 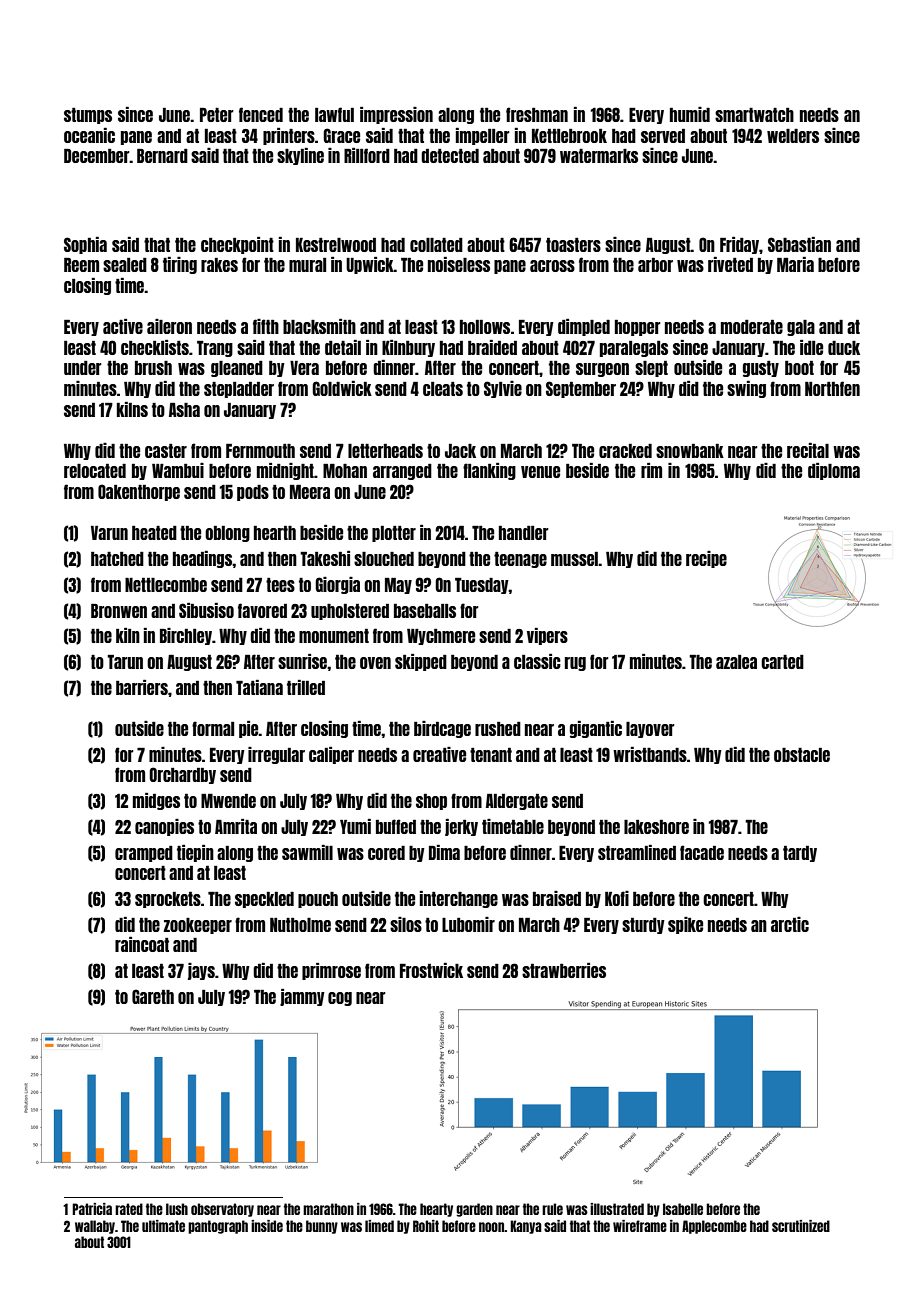 I want to click on marathon, so click(x=328, y=1209).
